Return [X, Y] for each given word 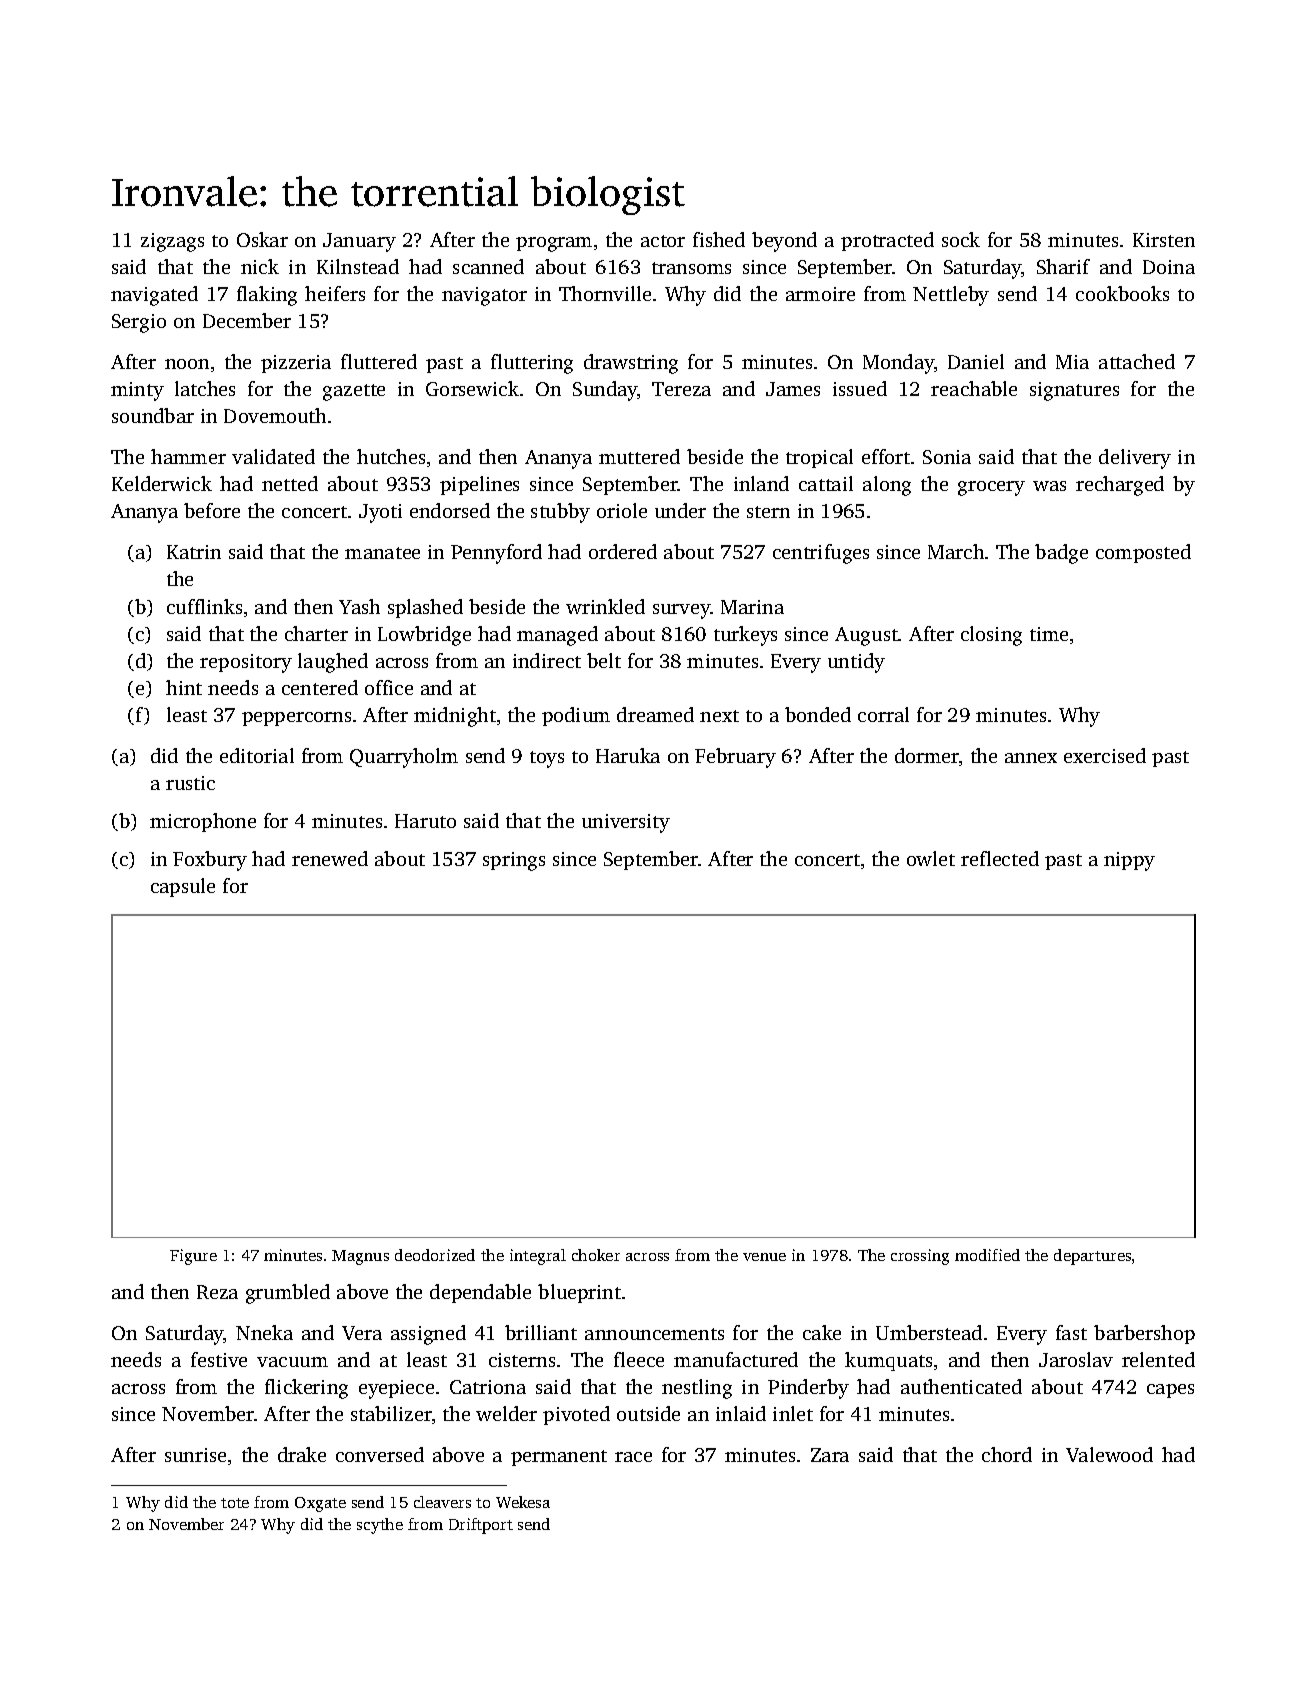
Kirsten [1164, 240]
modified [987, 1255]
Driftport [481, 1526]
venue [764, 1257]
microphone [203, 822]
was [1049, 486]
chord [1007, 1454]
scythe [380, 1526]
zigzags [172, 242]
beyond [784, 242]
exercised [1105, 755]
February [735, 758]
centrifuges [821, 554]
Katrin [194, 552]
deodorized [435, 1255]
